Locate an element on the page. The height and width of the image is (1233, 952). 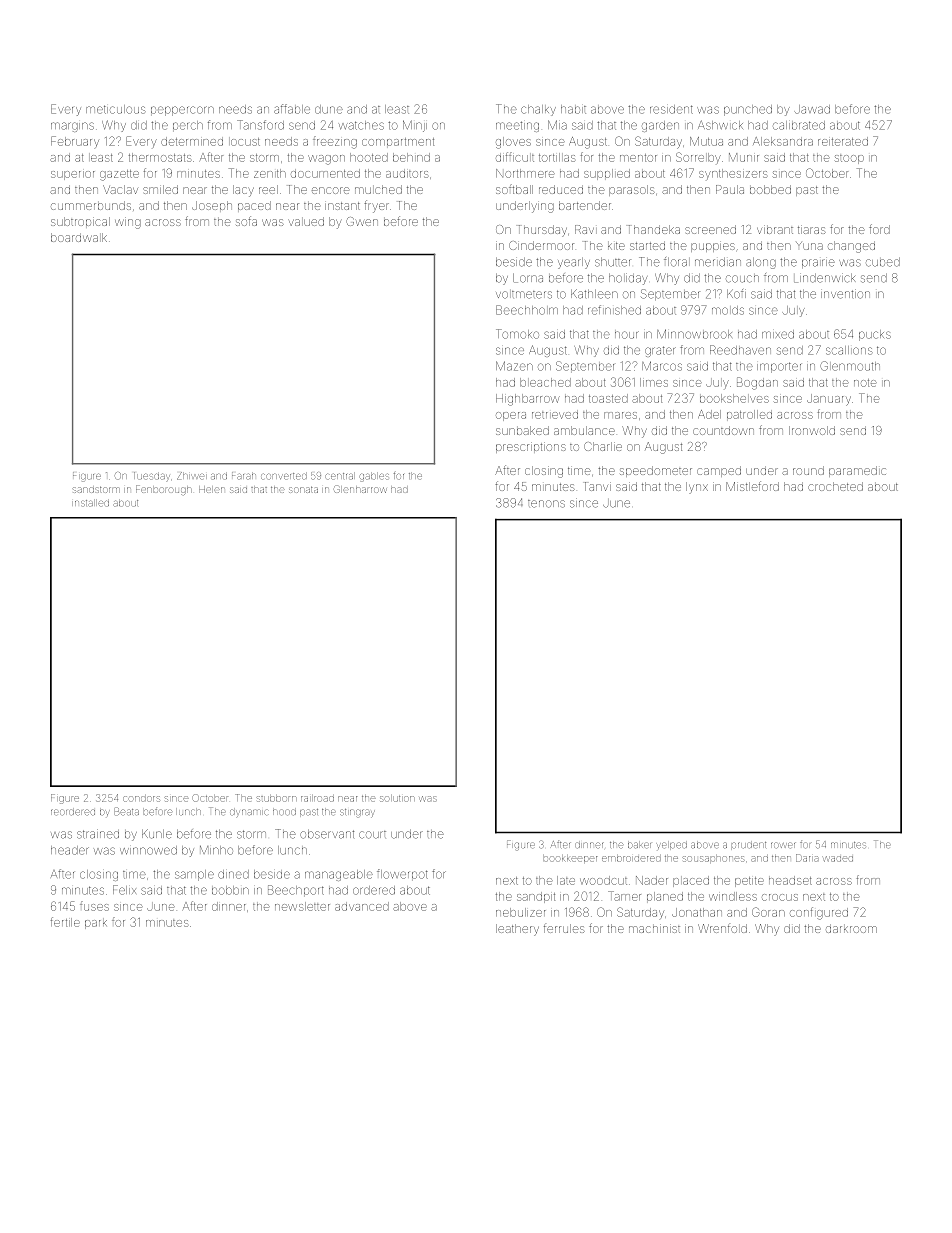
condors is located at coordinates (141, 799).
